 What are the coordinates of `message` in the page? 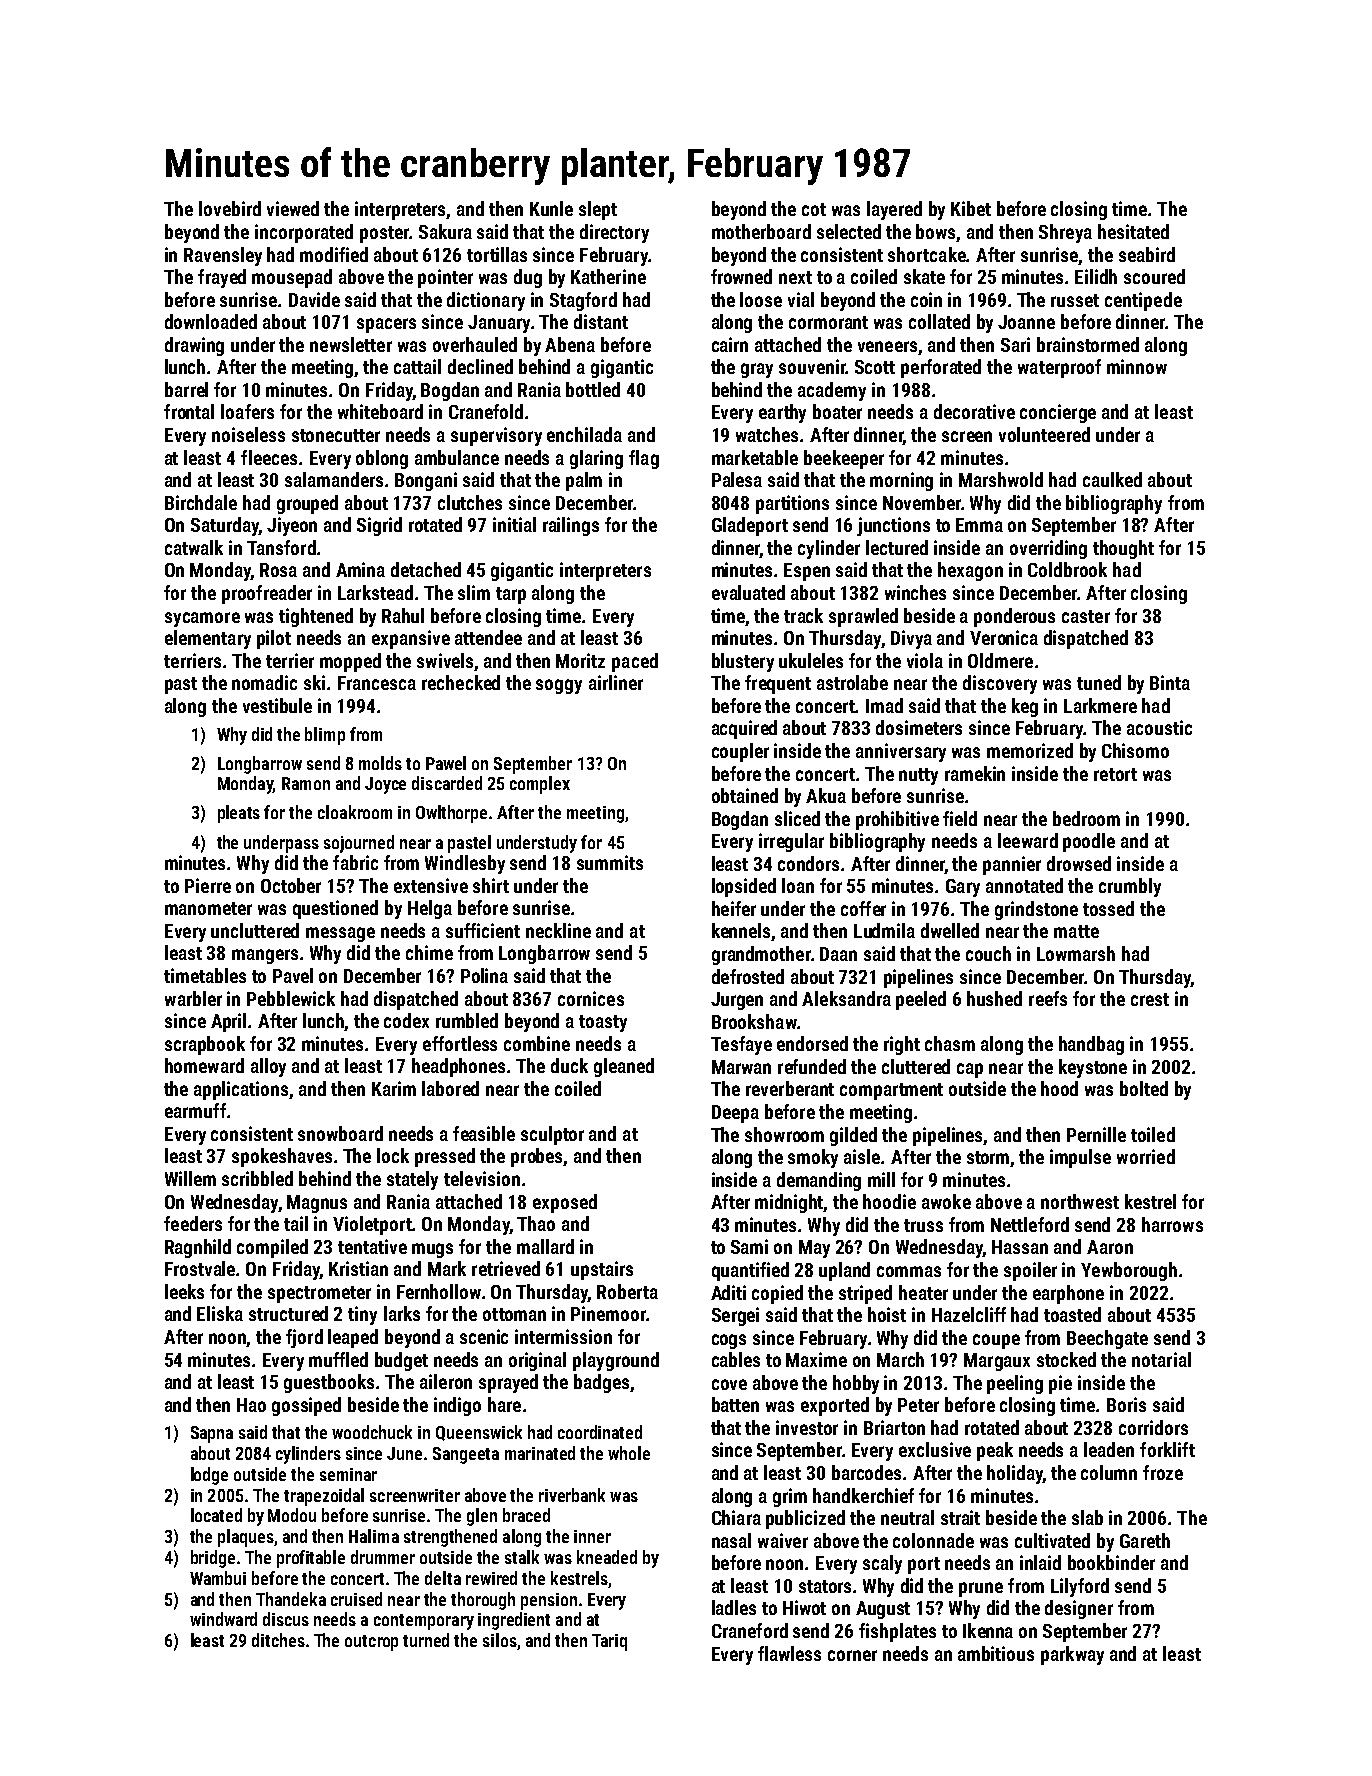 It's located at (340, 934).
